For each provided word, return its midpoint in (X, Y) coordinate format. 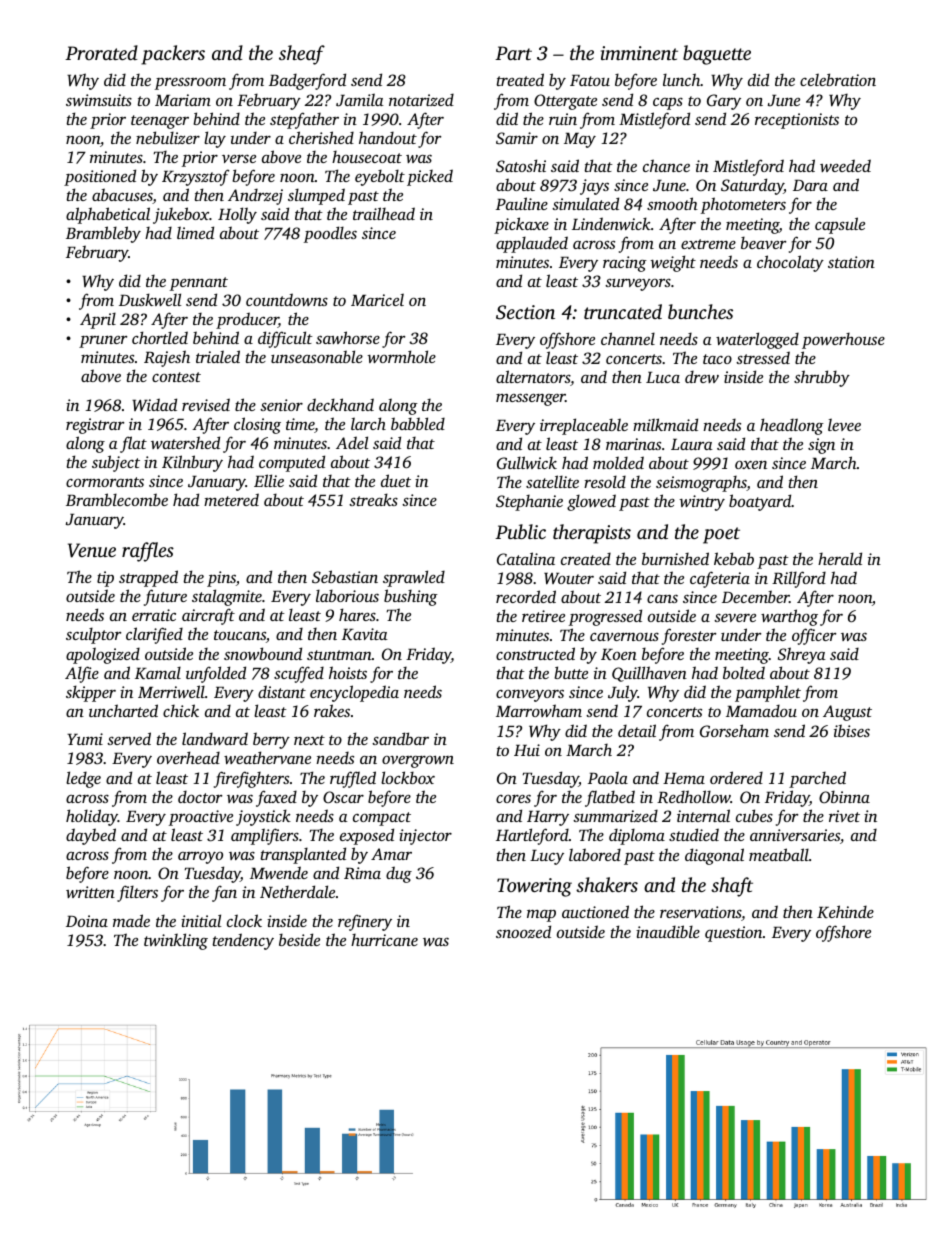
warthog (789, 617)
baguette (717, 55)
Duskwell (150, 299)
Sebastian (345, 577)
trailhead (384, 213)
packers (173, 55)
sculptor (93, 635)
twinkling (176, 941)
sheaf (302, 55)
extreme (708, 244)
